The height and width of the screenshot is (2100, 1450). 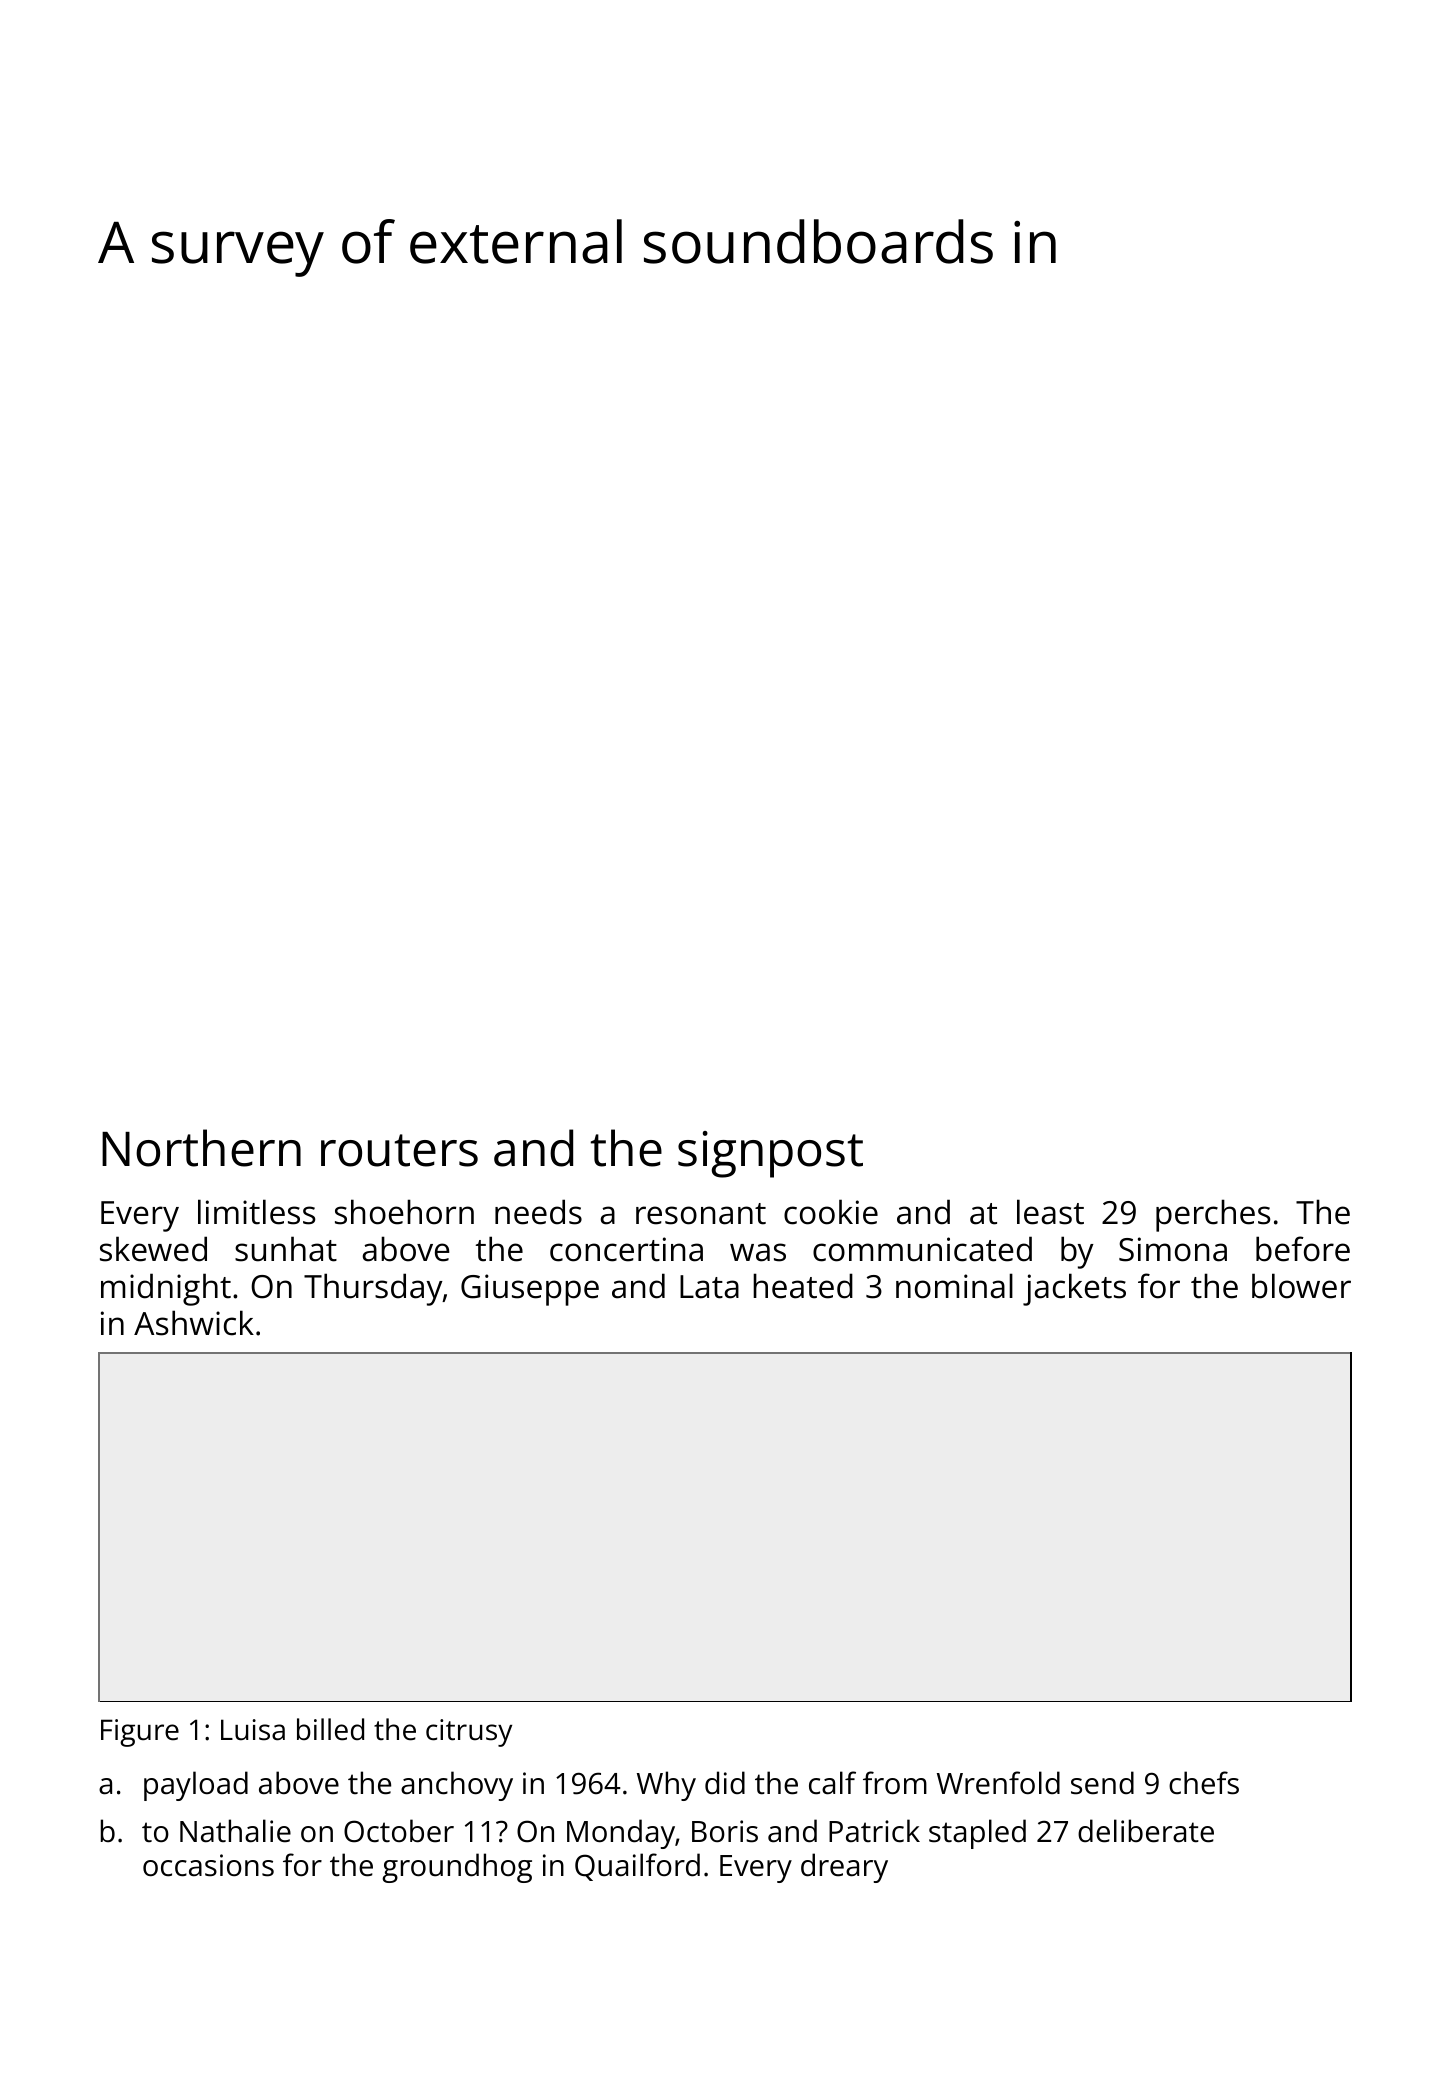 I want to click on billed, so click(x=330, y=1729).
